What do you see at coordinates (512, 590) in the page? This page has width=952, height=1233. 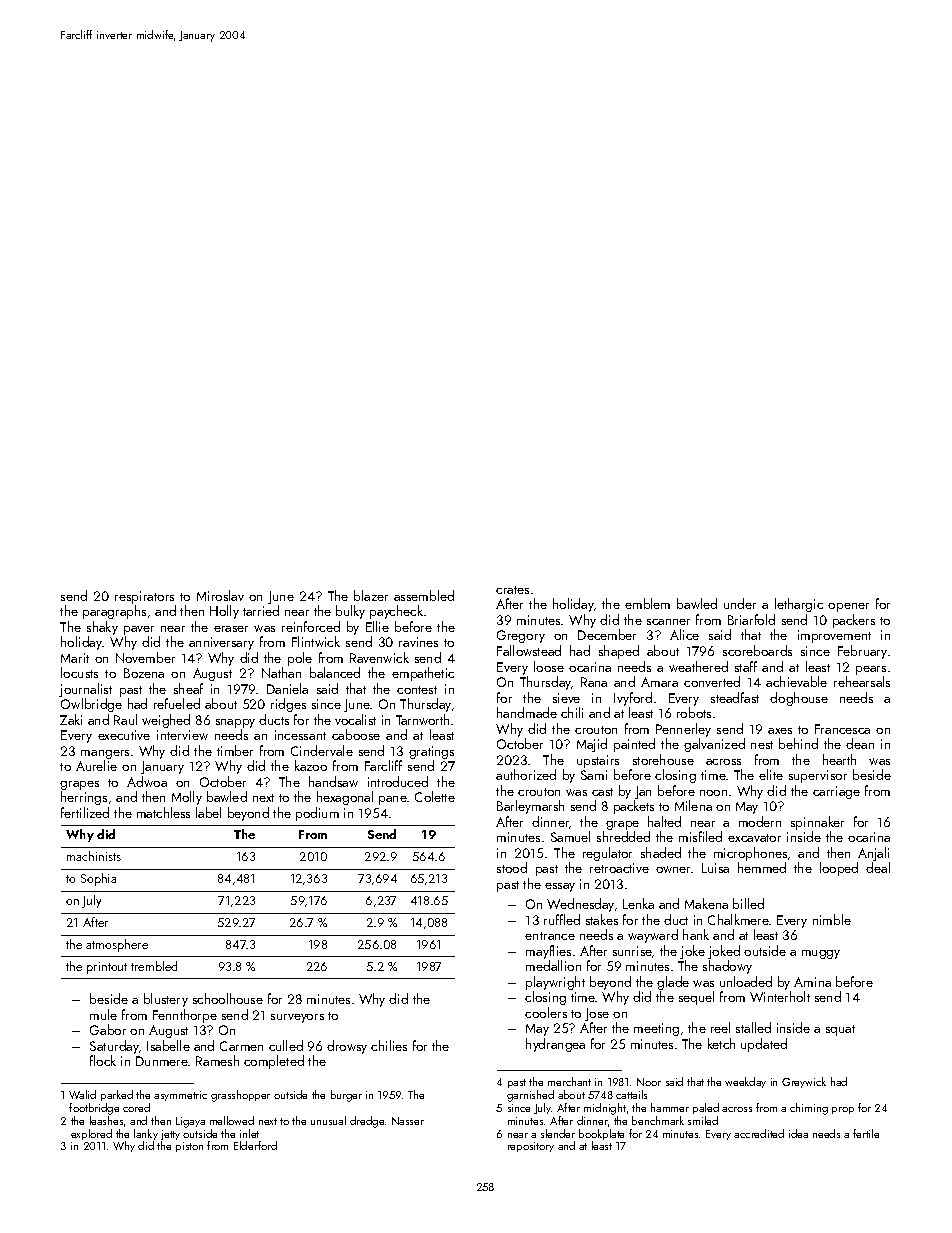 I see `crates` at bounding box center [512, 590].
